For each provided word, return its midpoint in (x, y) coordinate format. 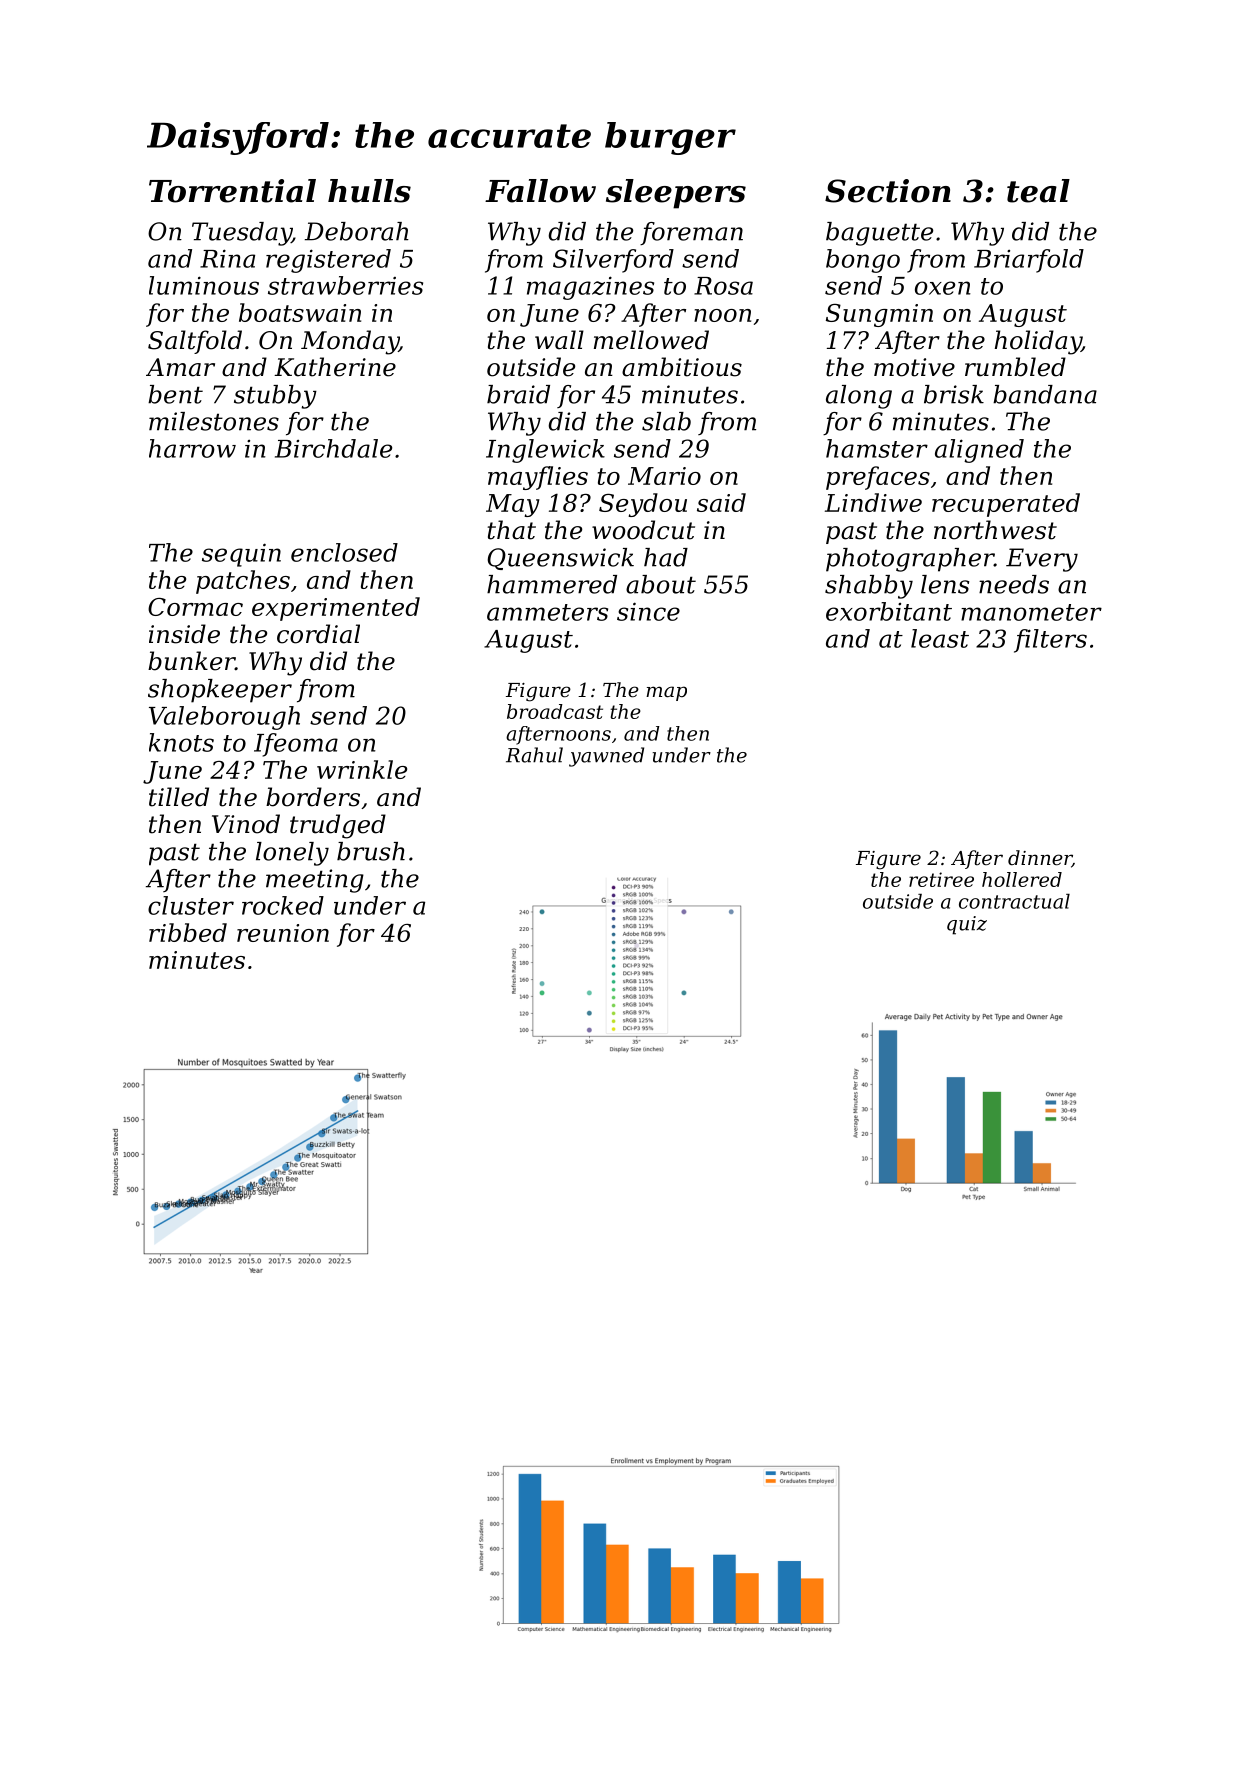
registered (328, 261)
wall (559, 340)
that (512, 530)
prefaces (878, 478)
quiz (967, 925)
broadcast (555, 711)
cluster (191, 905)
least (940, 638)
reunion (283, 933)
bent (175, 394)
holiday (1038, 342)
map (666, 693)
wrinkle (362, 769)
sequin (241, 555)
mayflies (538, 478)
